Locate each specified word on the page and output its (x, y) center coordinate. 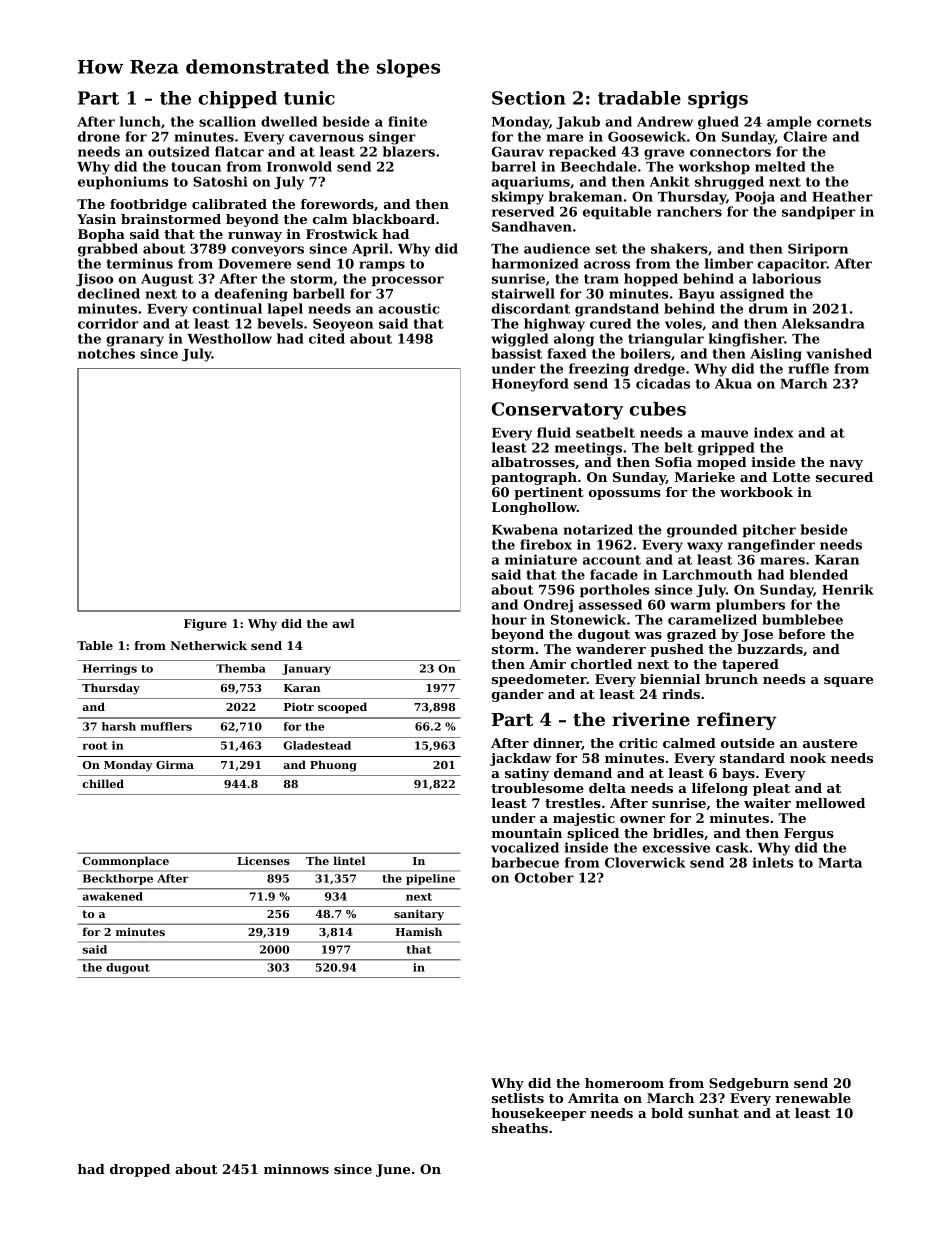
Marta (840, 863)
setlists (518, 1098)
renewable (813, 1098)
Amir (547, 664)
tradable (639, 98)
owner (642, 819)
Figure (205, 625)
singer (392, 138)
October (544, 877)
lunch (140, 121)
